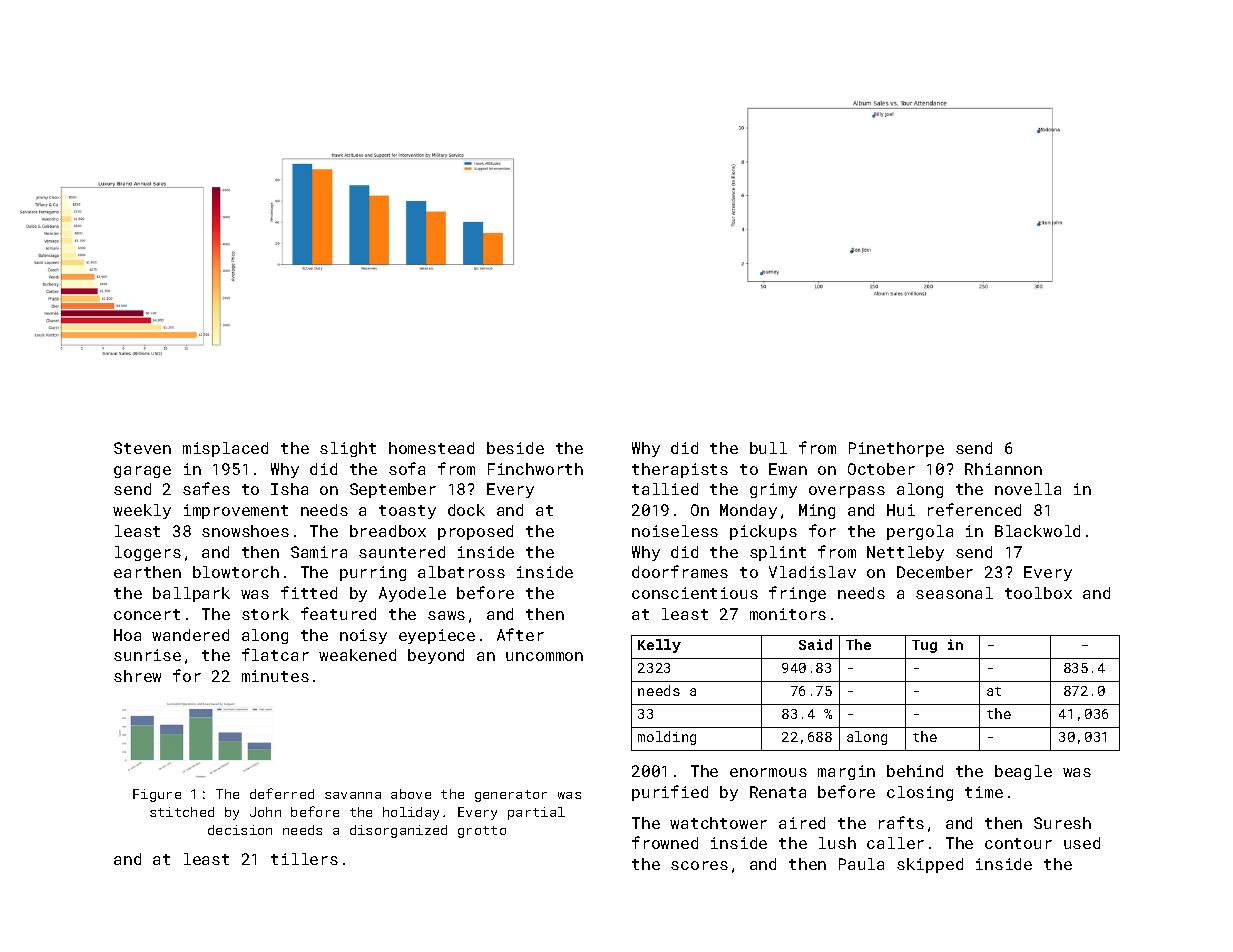 The height and width of the page is (952, 1233). What do you see at coordinates (466, 510) in the page?
I see `dock` at bounding box center [466, 510].
